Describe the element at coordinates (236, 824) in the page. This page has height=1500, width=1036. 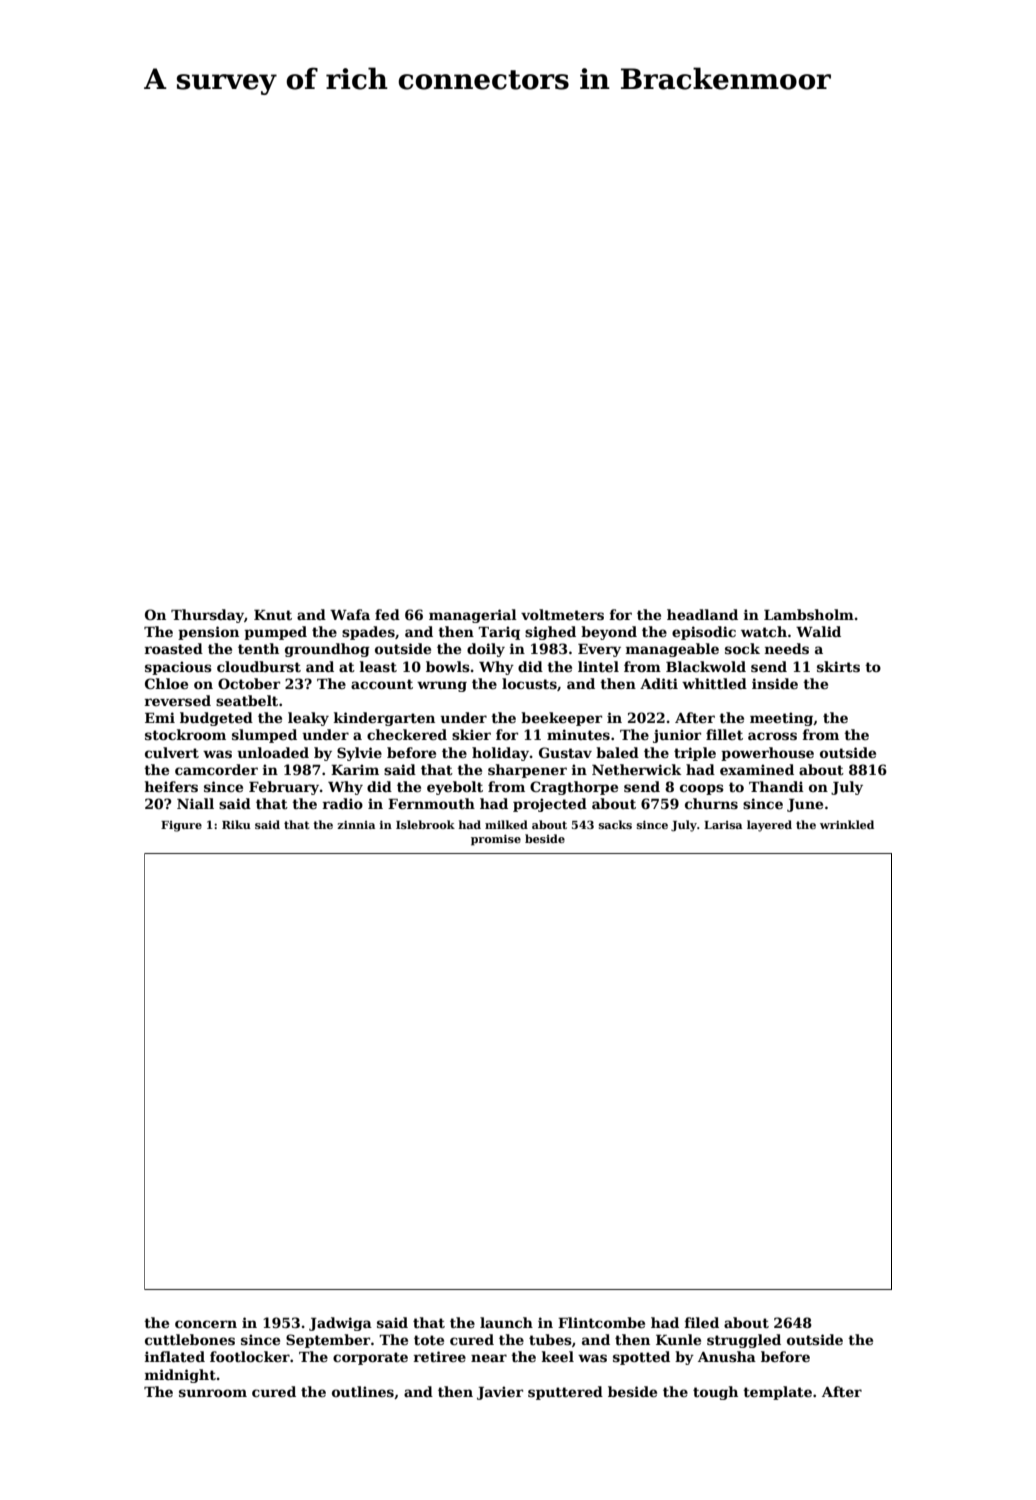
I see `Riku` at that location.
